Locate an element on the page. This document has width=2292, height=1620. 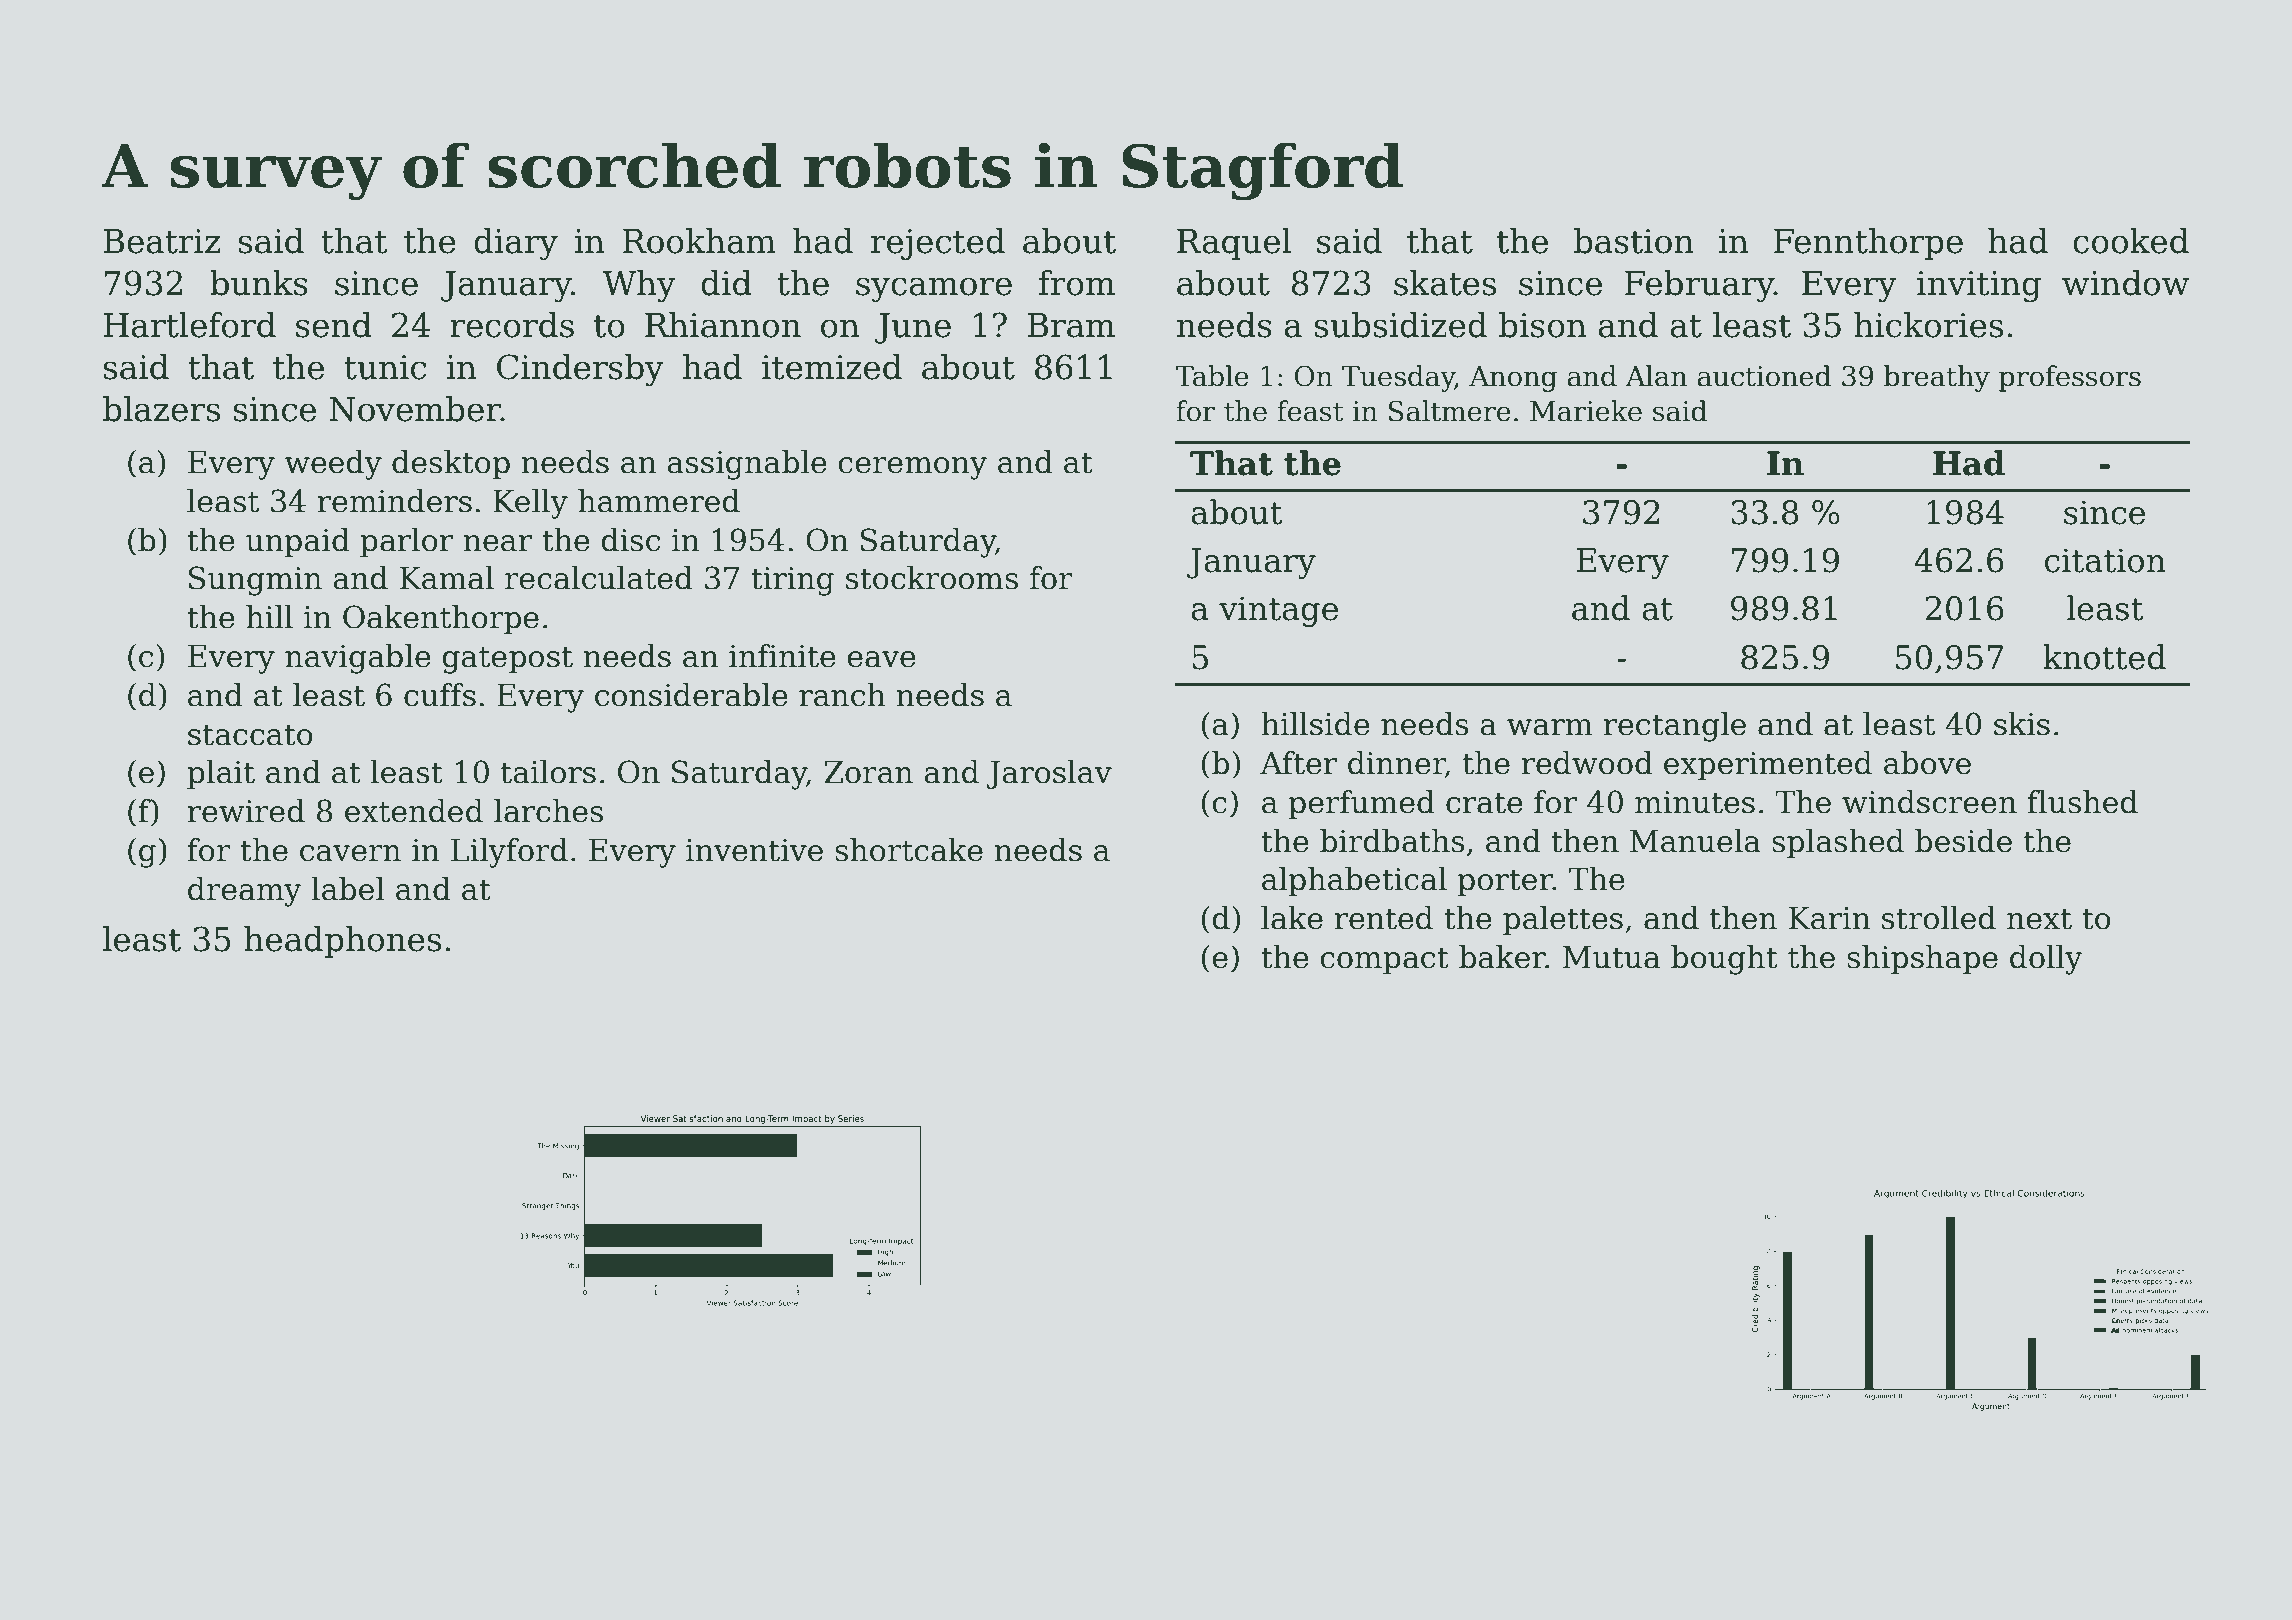
skates is located at coordinates (1445, 283).
